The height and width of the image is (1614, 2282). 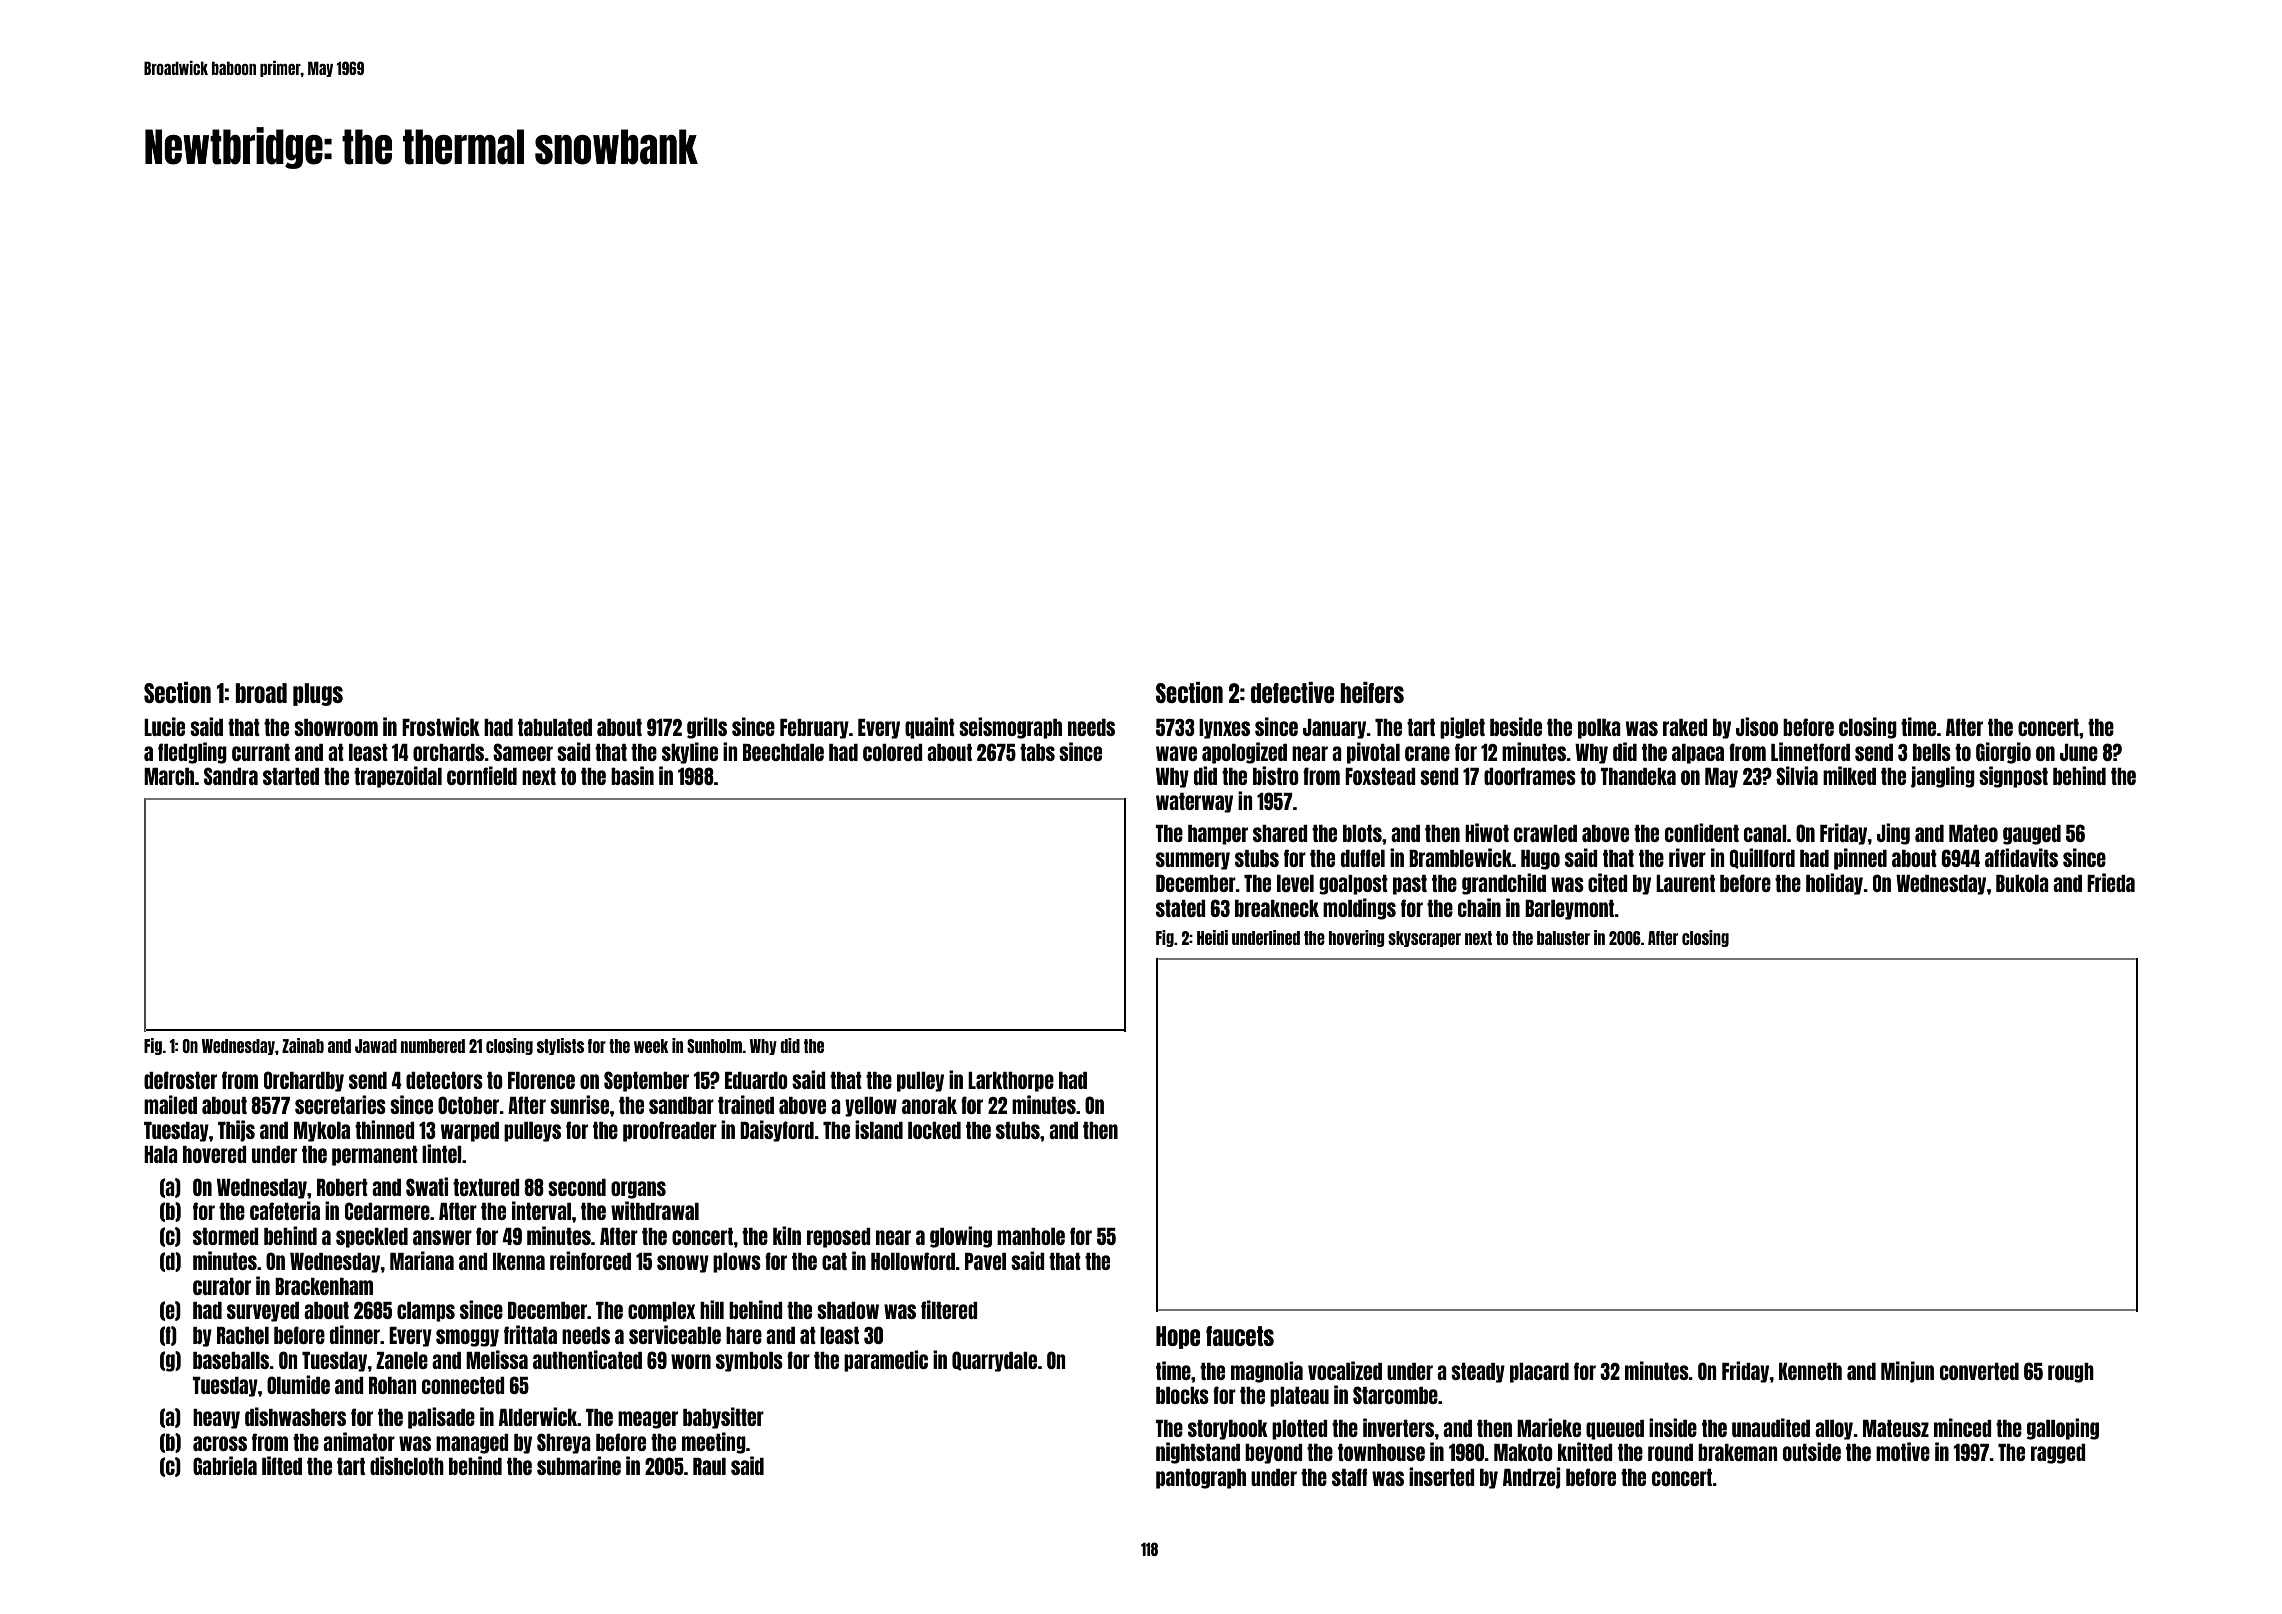 What do you see at coordinates (1372, 692) in the image?
I see `heifers` at bounding box center [1372, 692].
